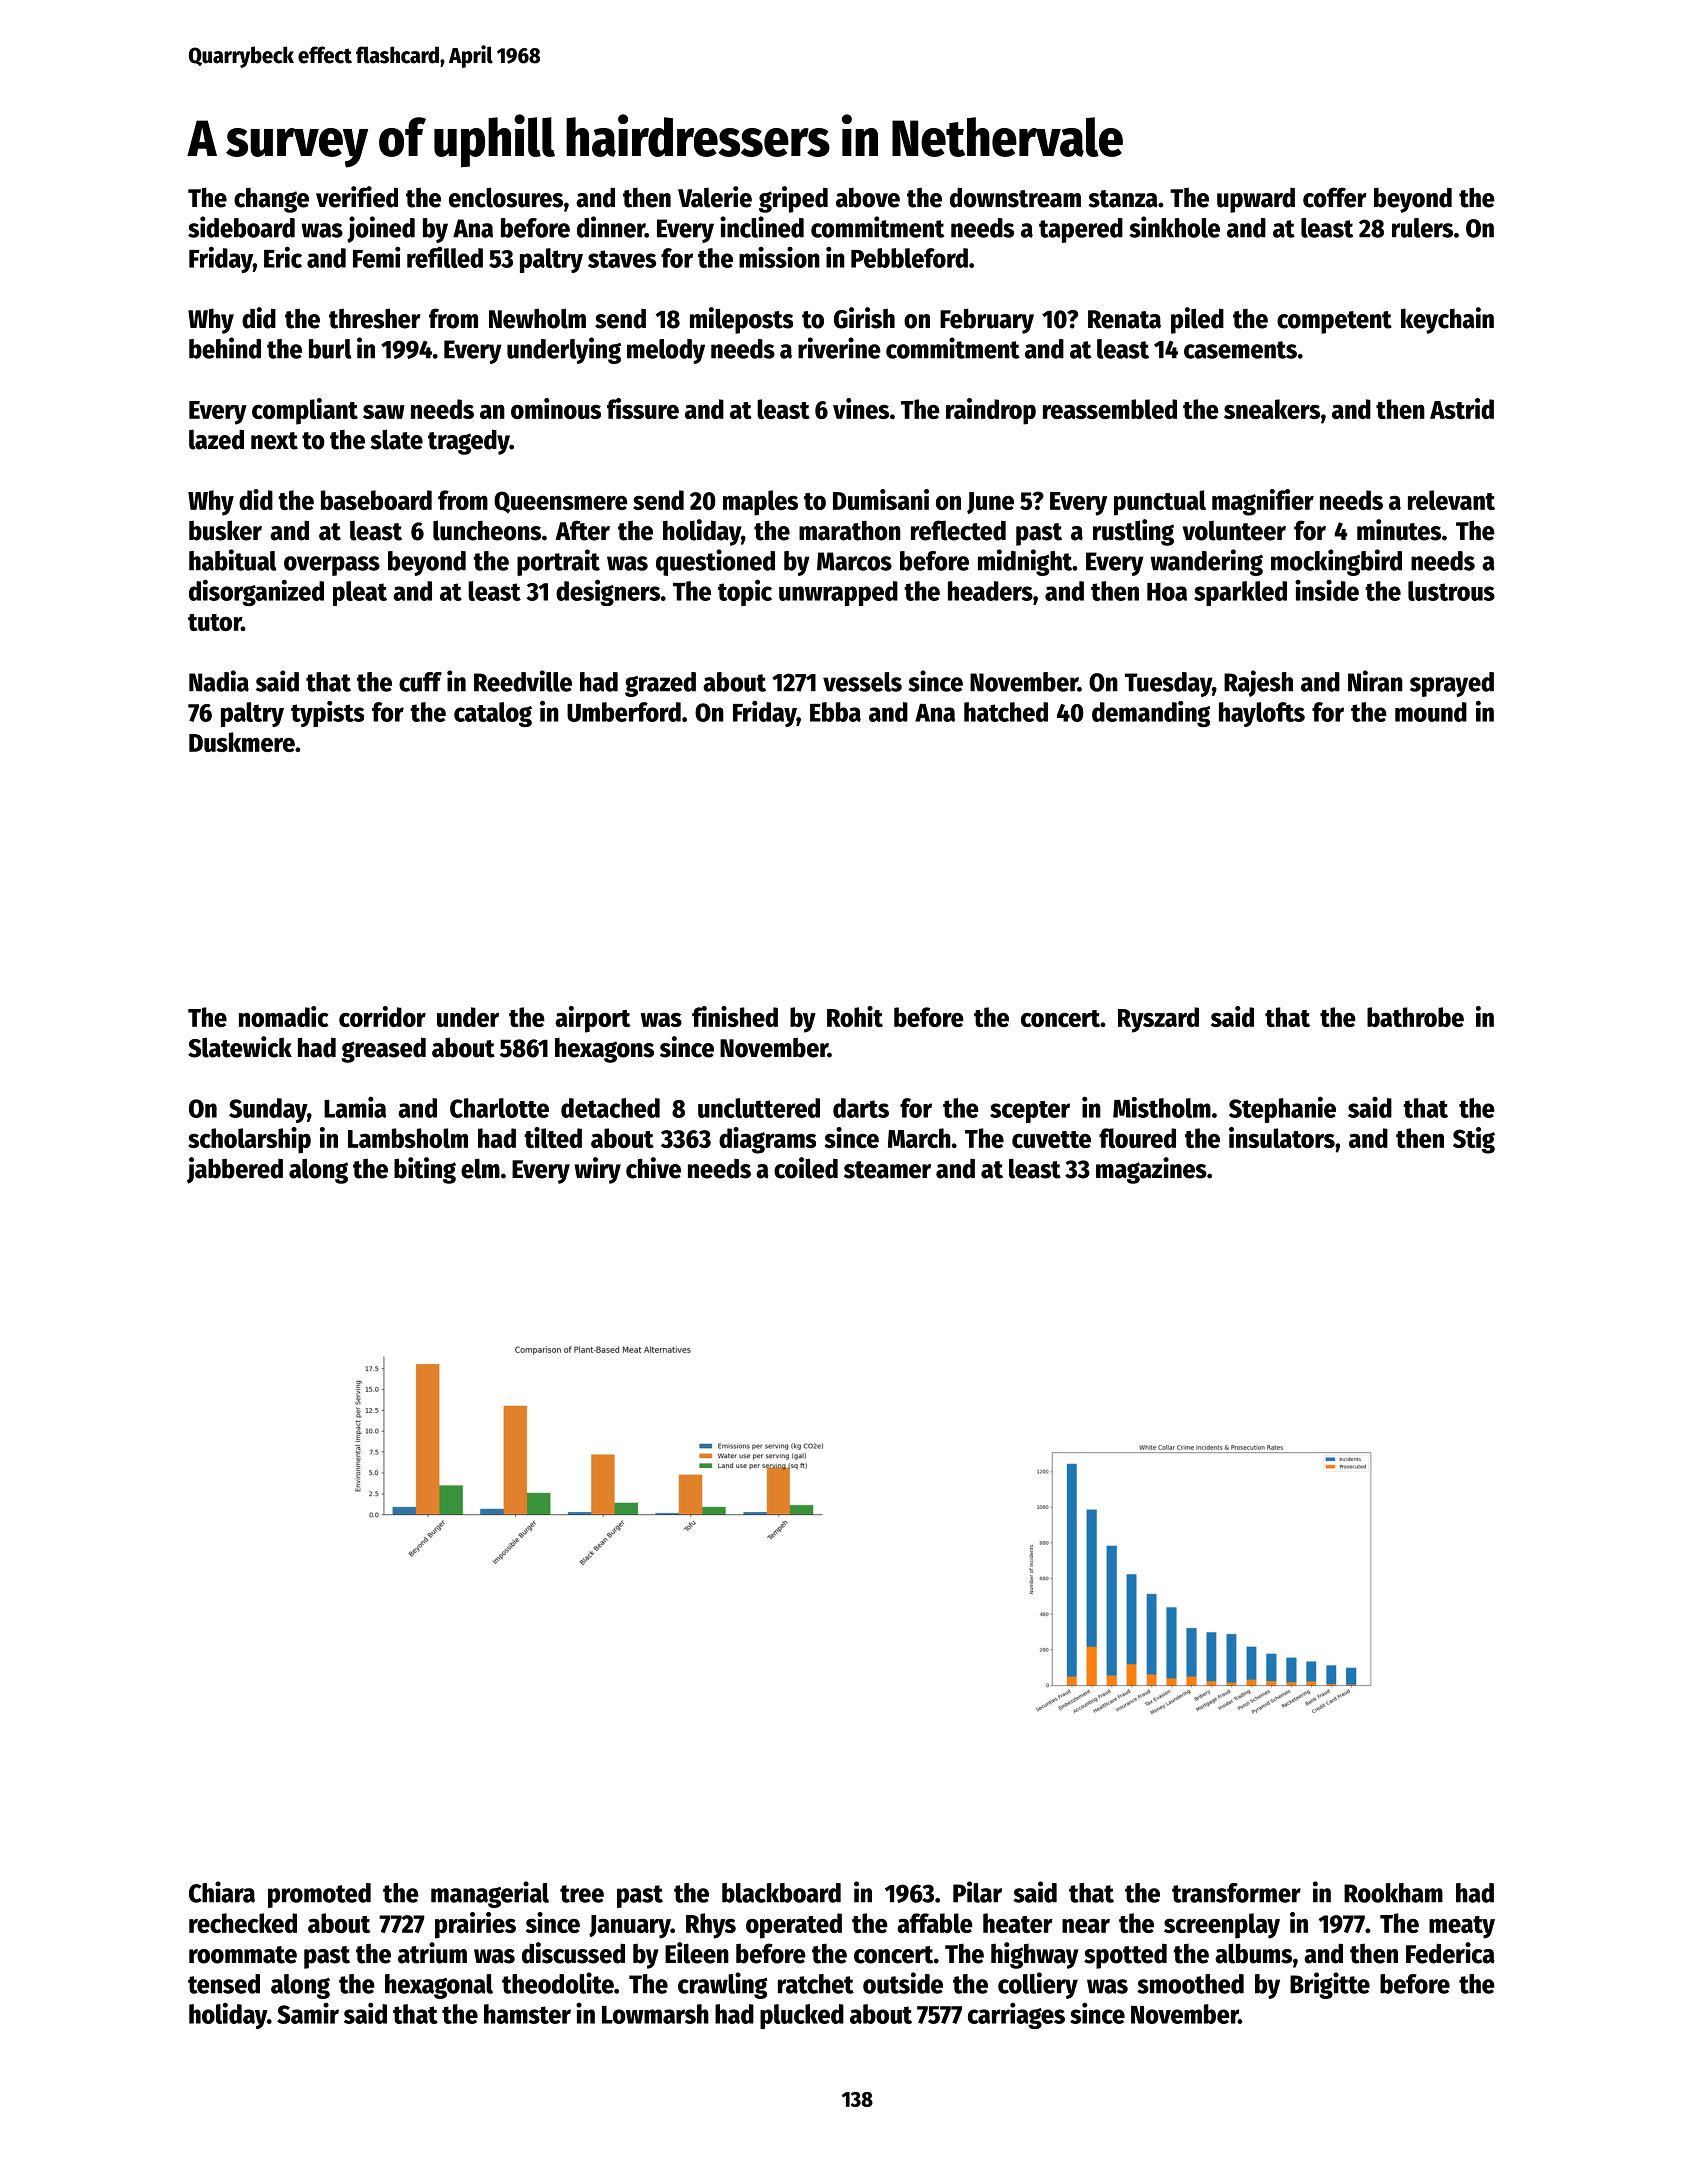 This page has height=2178, width=1683. What do you see at coordinates (1158, 1020) in the page?
I see `Ryszard` at bounding box center [1158, 1020].
